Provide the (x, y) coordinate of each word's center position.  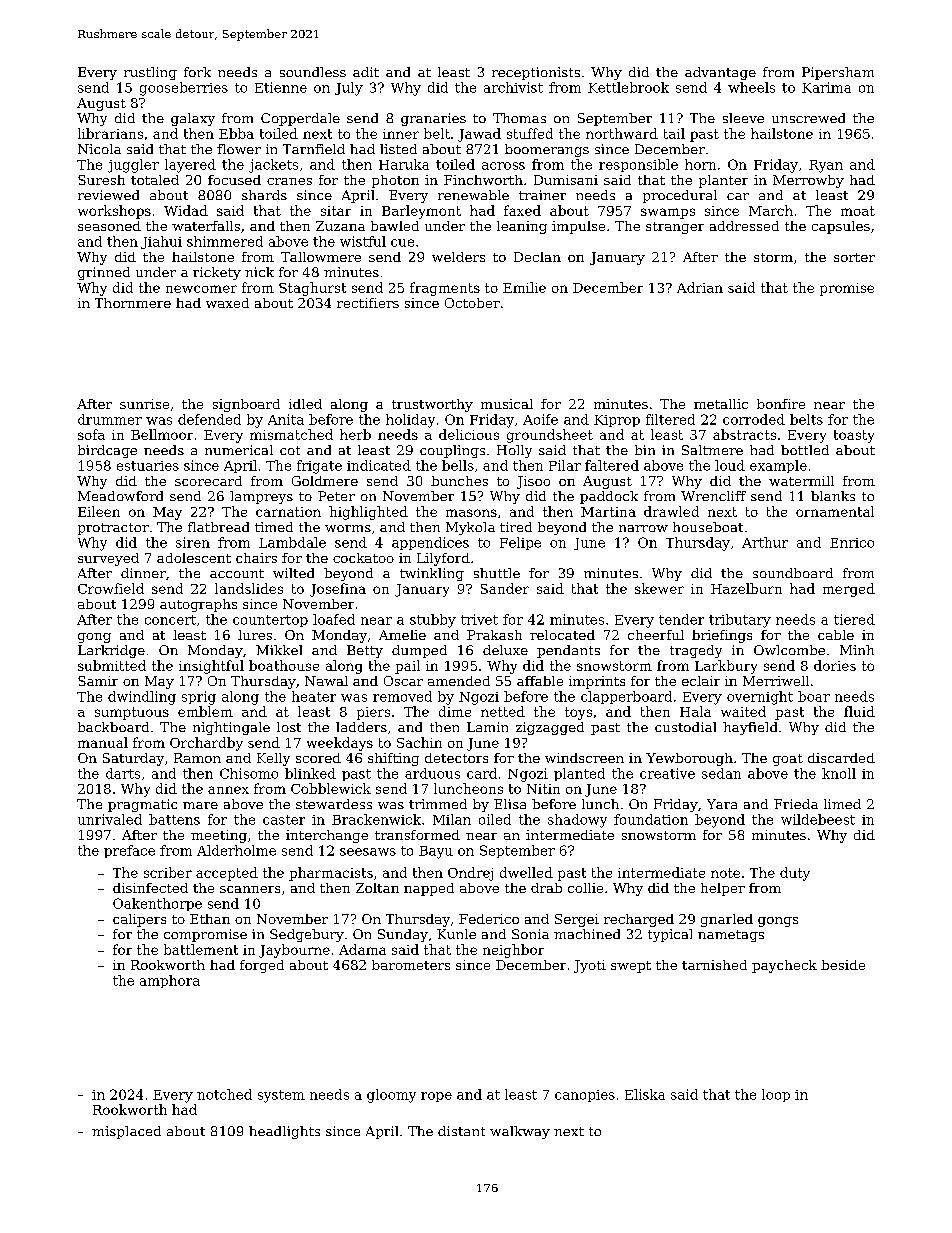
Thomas (519, 118)
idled (305, 404)
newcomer (201, 289)
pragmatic (142, 805)
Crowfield (111, 588)
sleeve (743, 118)
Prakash (494, 635)
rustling (150, 73)
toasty (854, 436)
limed (842, 804)
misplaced (126, 1132)
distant (461, 1131)
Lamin (487, 727)
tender (681, 619)
